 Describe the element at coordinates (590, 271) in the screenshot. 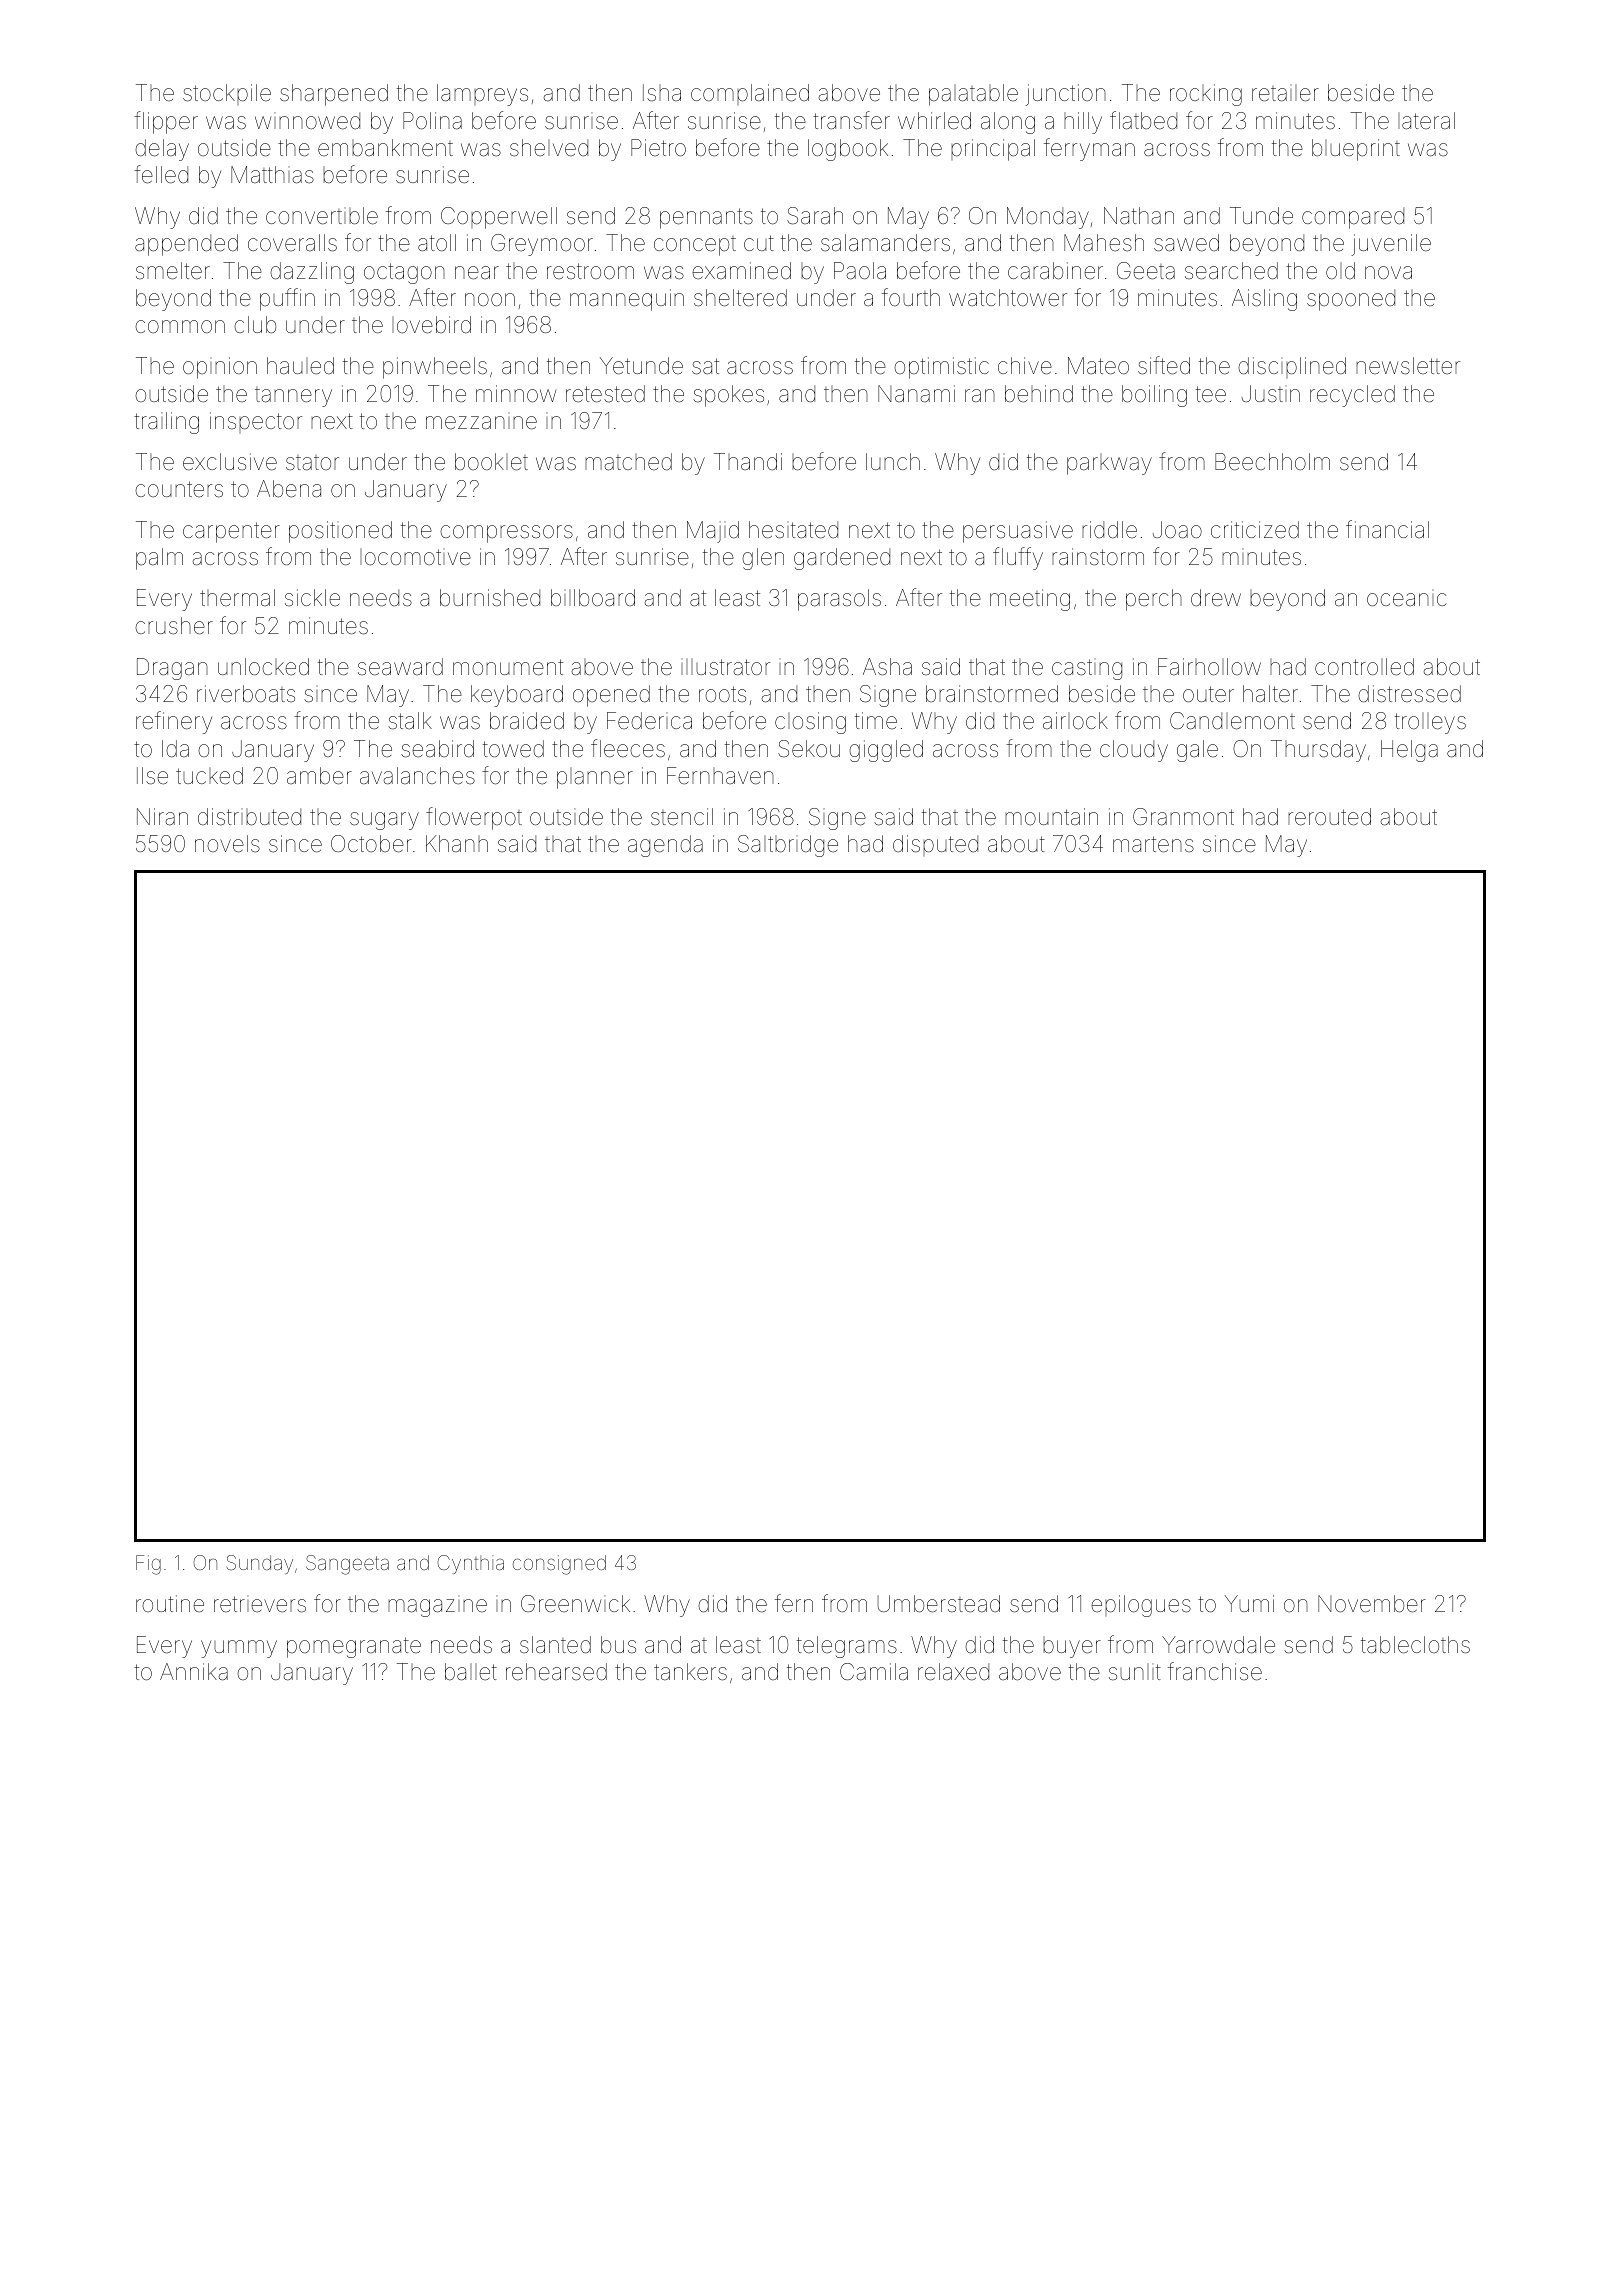

I see `restroom` at that location.
